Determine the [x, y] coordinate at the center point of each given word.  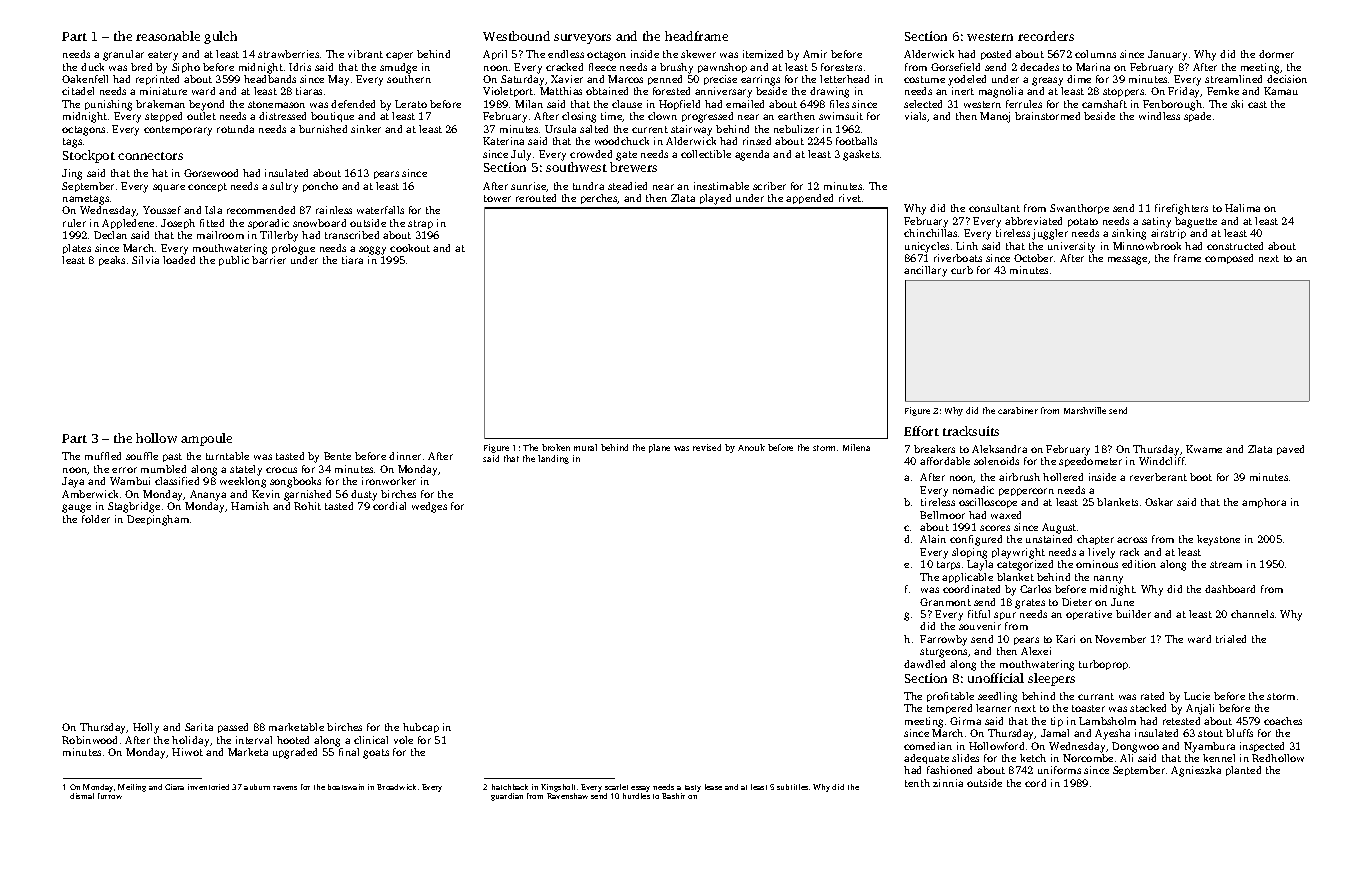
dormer [1276, 54]
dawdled [924, 664]
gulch [220, 37]
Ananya [208, 495]
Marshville [1085, 410]
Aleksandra [999, 449]
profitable [950, 697]
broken [556, 447]
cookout [410, 248]
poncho [320, 187]
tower [497, 198]
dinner [405, 456]
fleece [602, 67]
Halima [1242, 208]
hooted [293, 740]
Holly [146, 728]
